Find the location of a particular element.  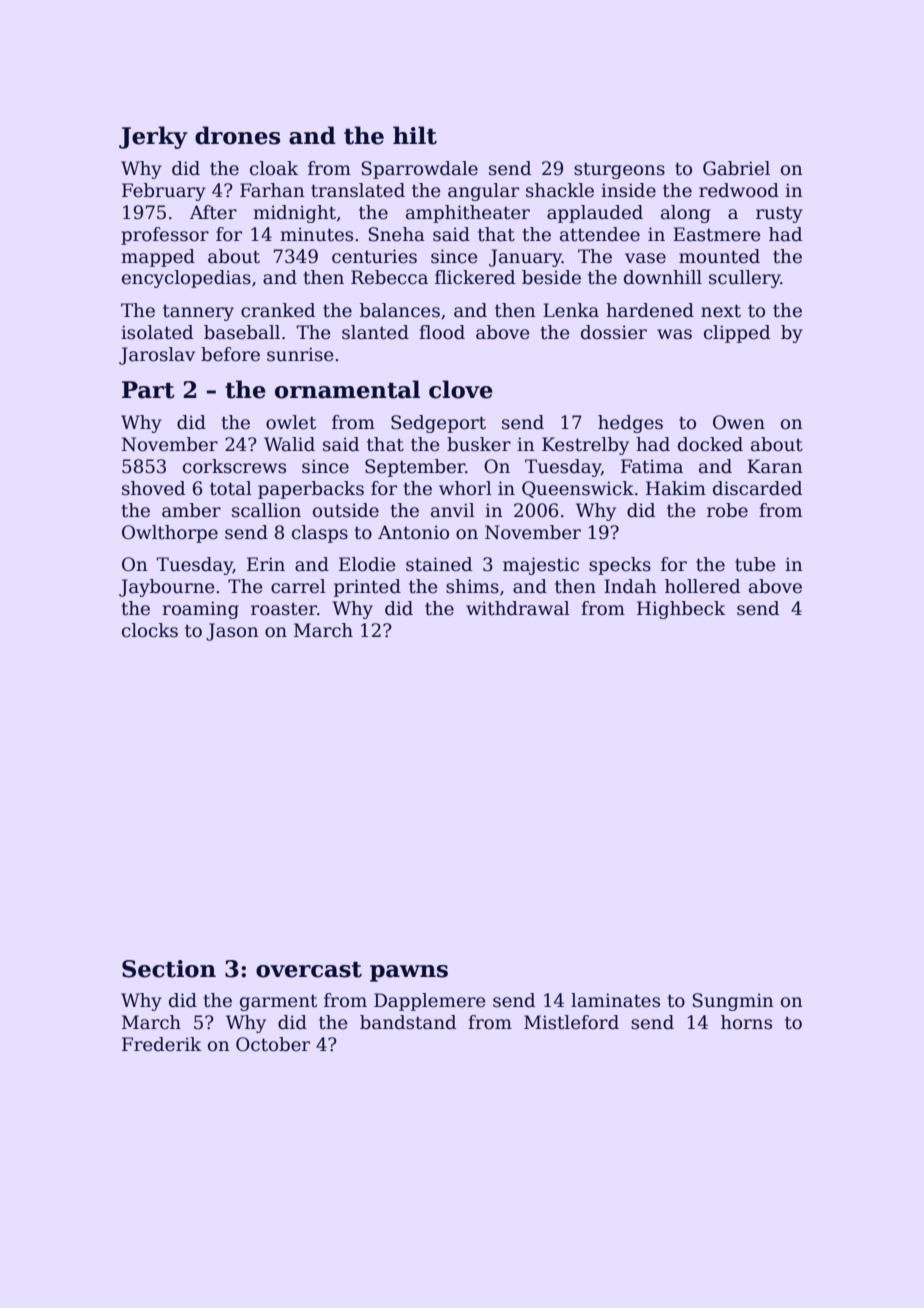

redwood is located at coordinates (739, 190).
